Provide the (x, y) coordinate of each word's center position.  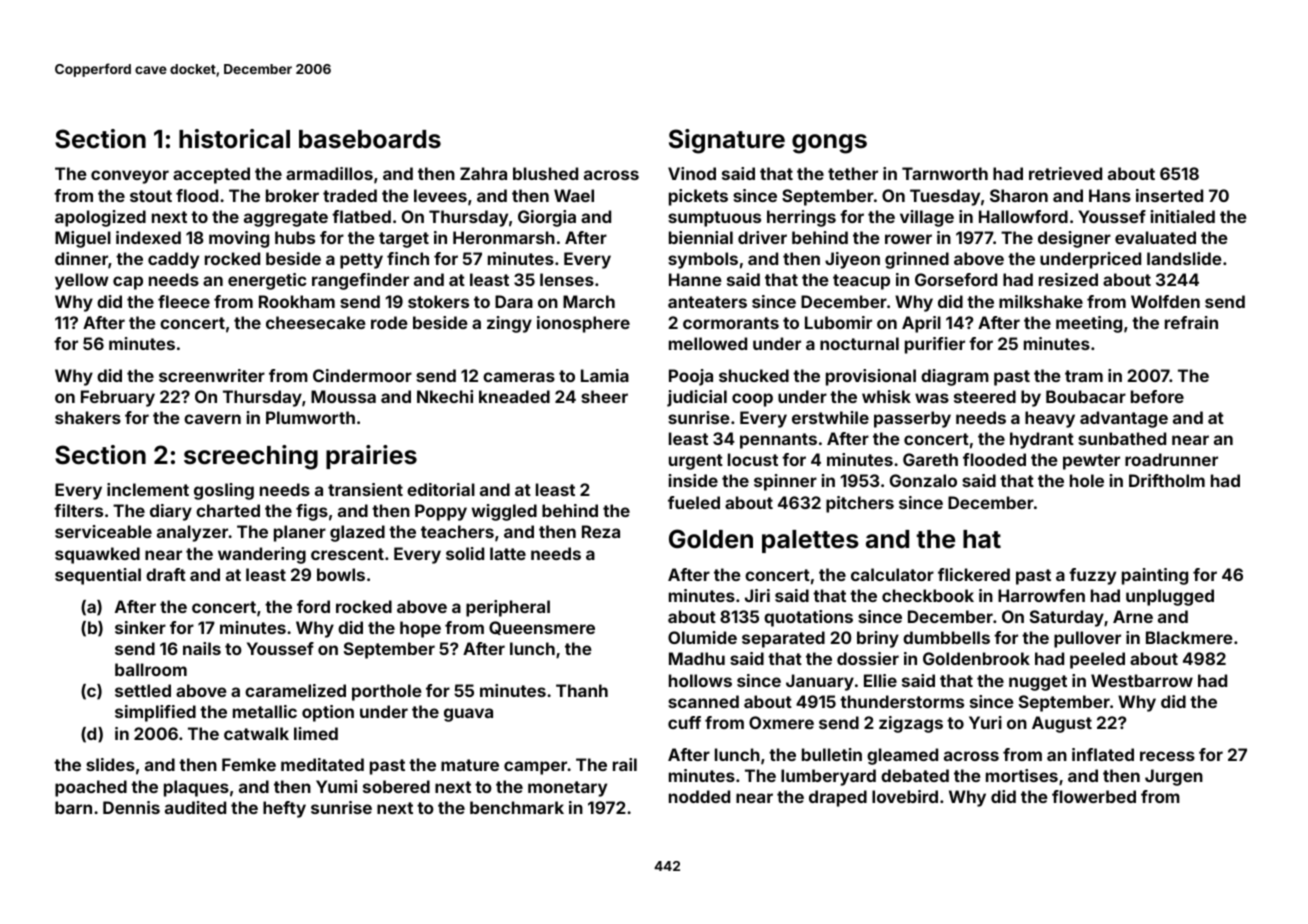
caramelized (295, 690)
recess (1167, 756)
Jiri (757, 595)
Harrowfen (1041, 595)
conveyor (130, 177)
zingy (509, 324)
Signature (727, 141)
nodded (699, 796)
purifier (935, 345)
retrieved (1065, 173)
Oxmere (781, 722)
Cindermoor (362, 375)
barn (73, 807)
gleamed (902, 756)
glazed (357, 533)
